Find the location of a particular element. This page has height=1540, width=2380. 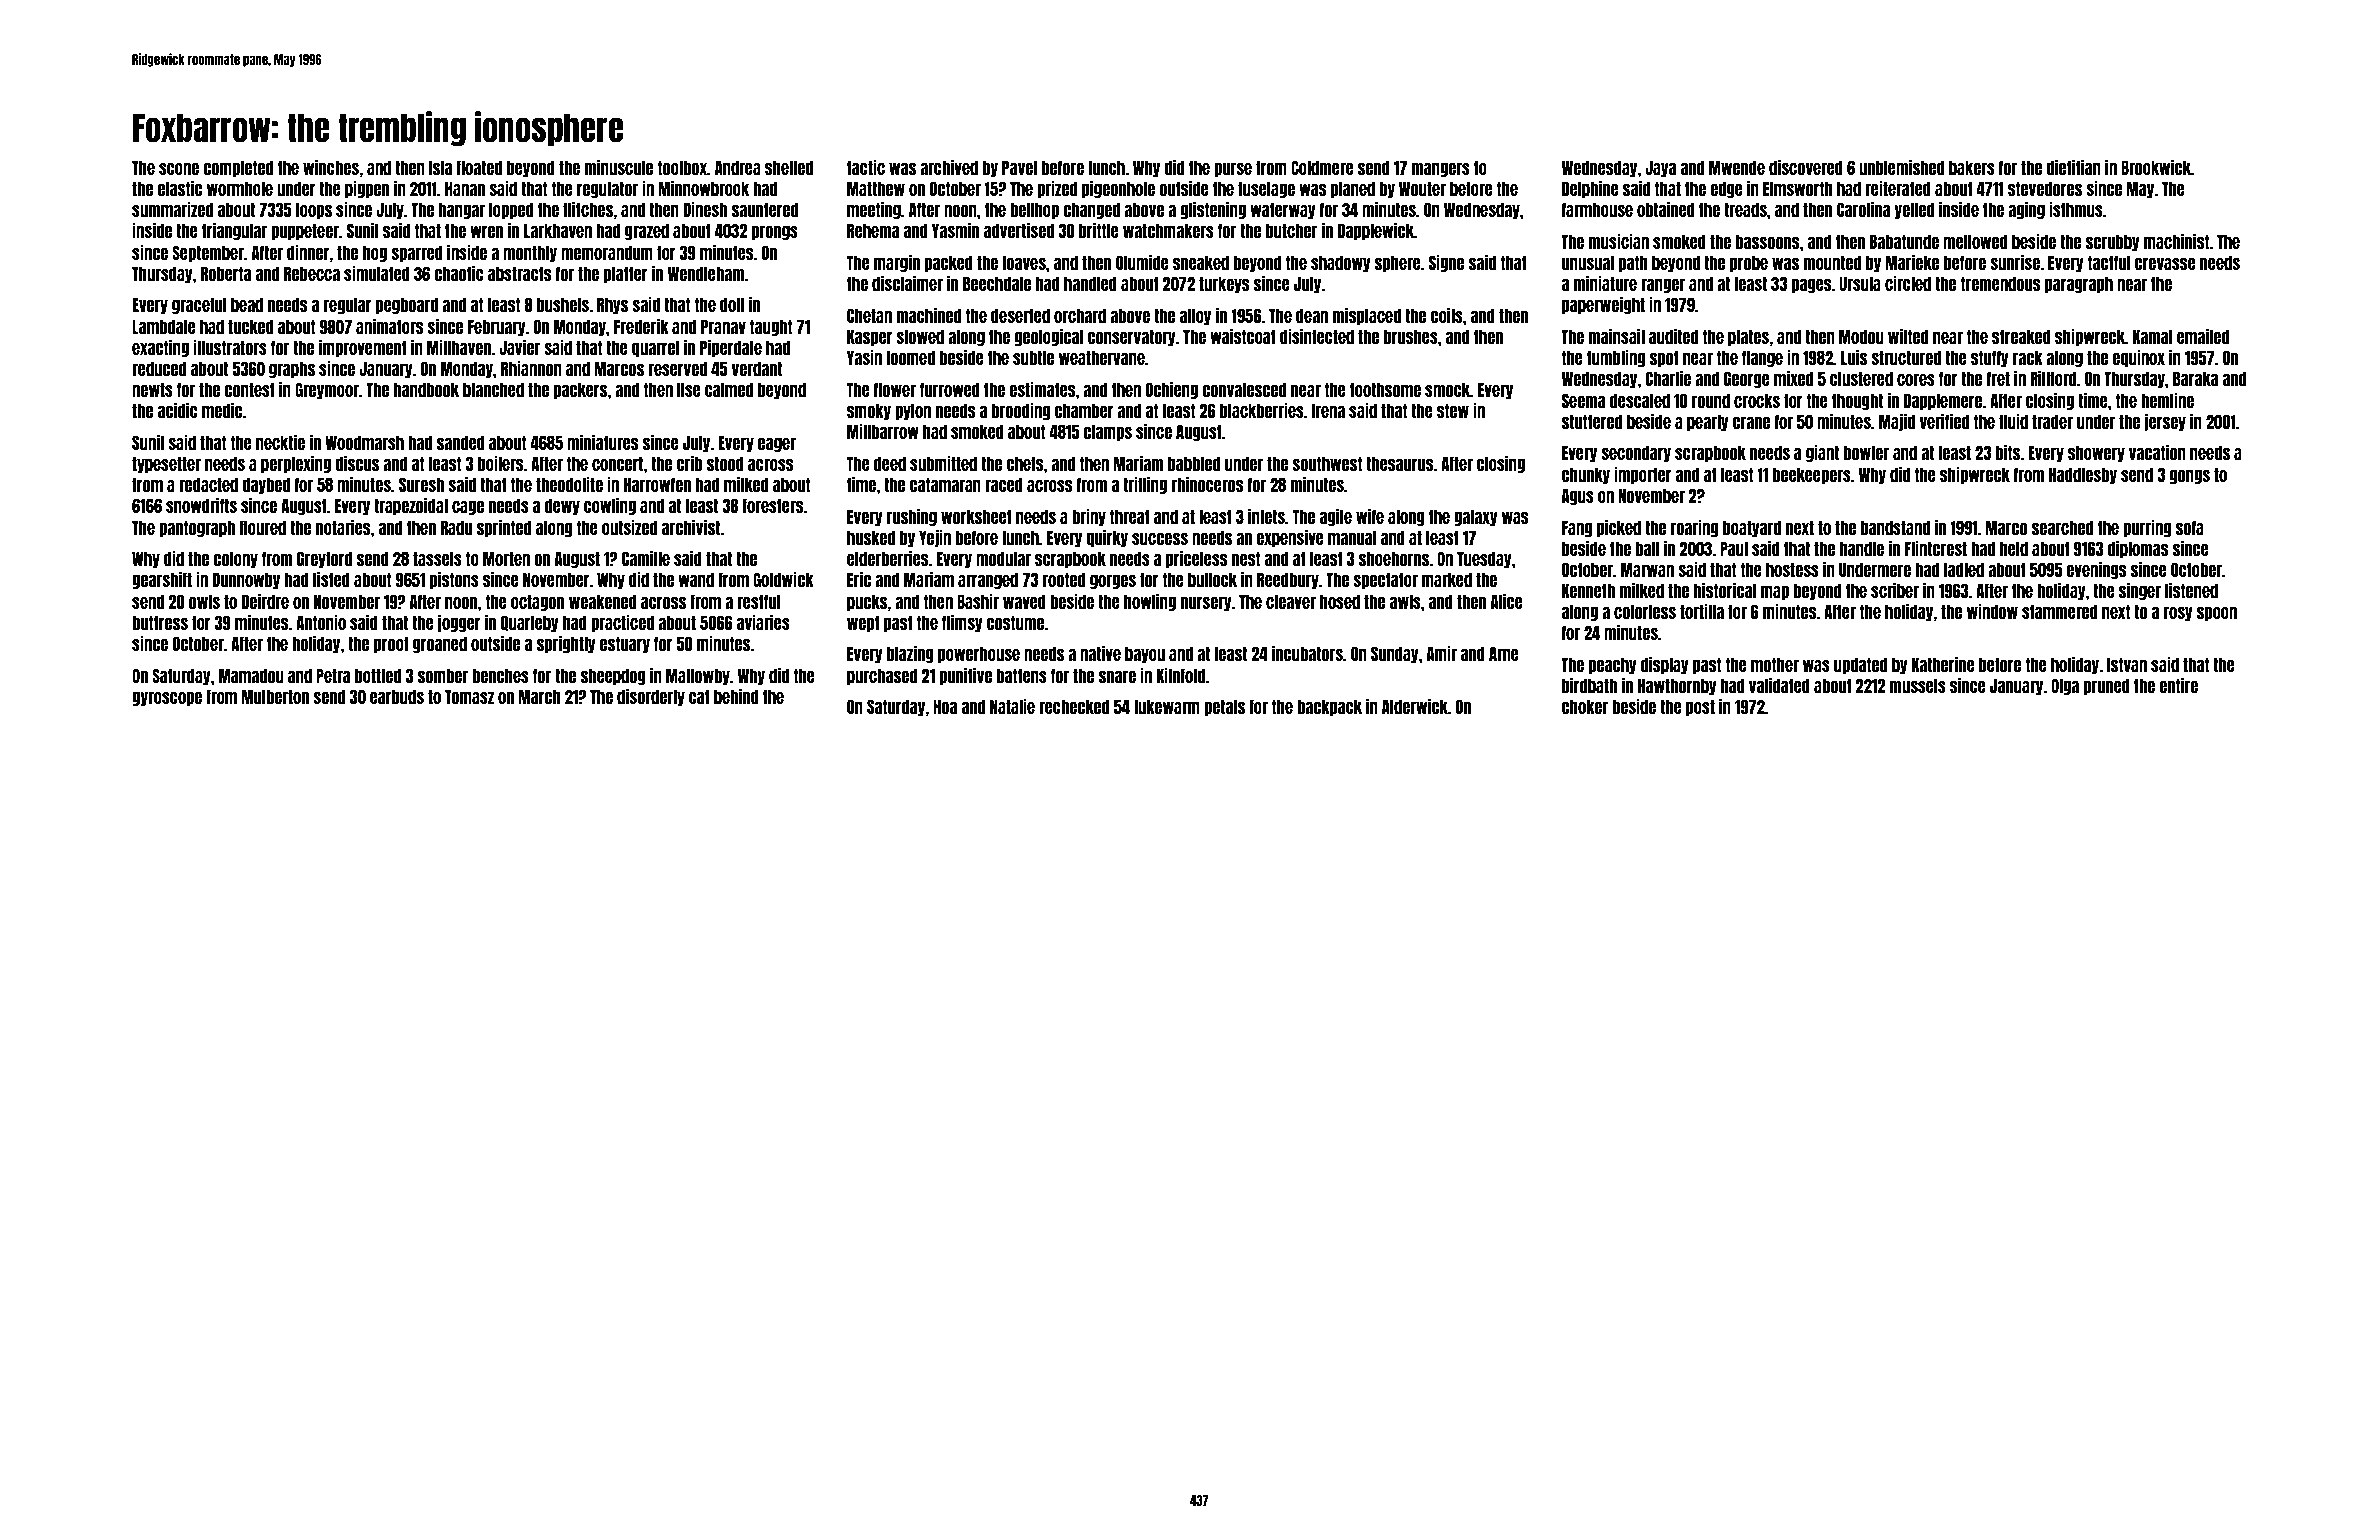

octagon is located at coordinates (537, 603).
